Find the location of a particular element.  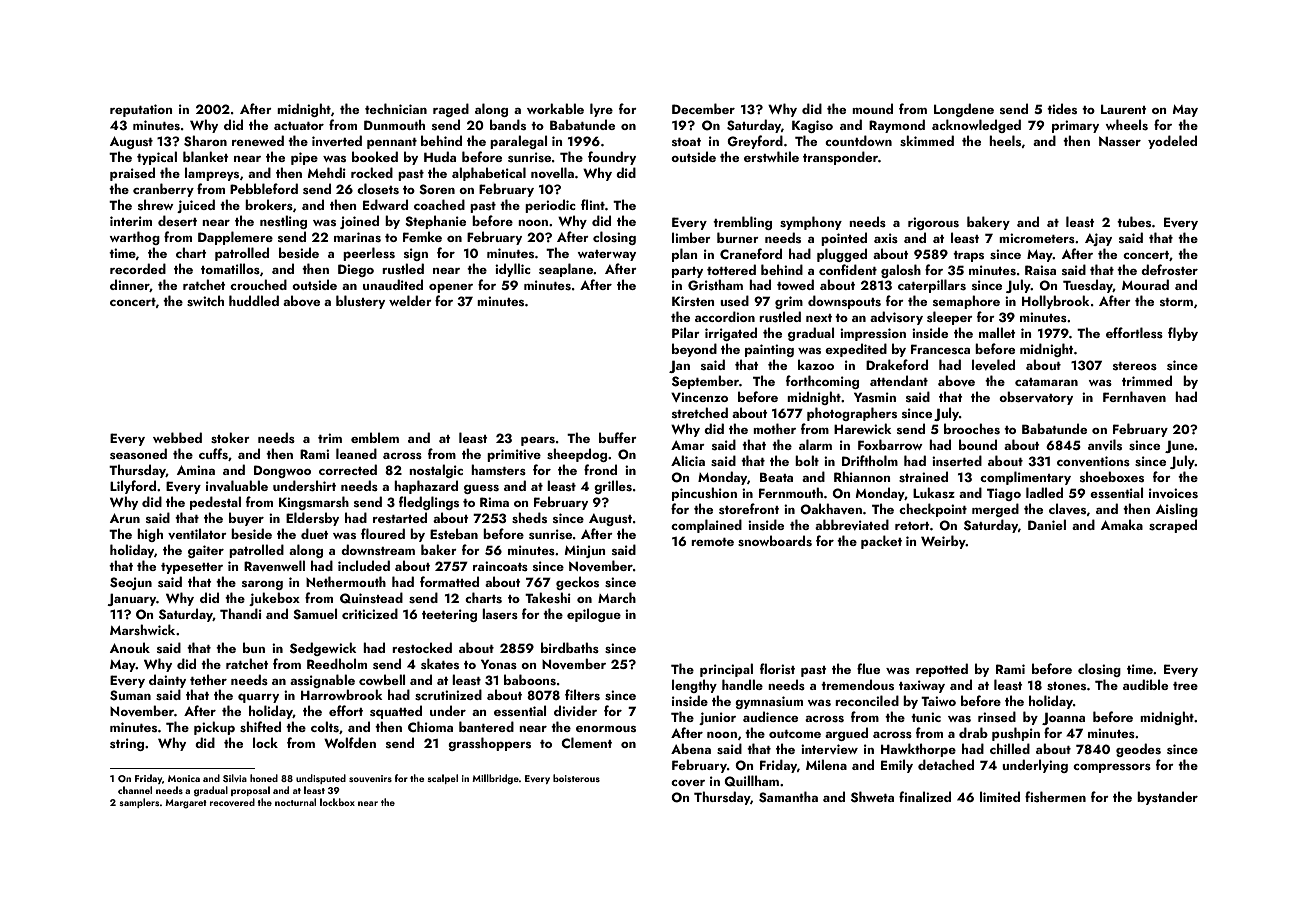

Craneford is located at coordinates (751, 253).
